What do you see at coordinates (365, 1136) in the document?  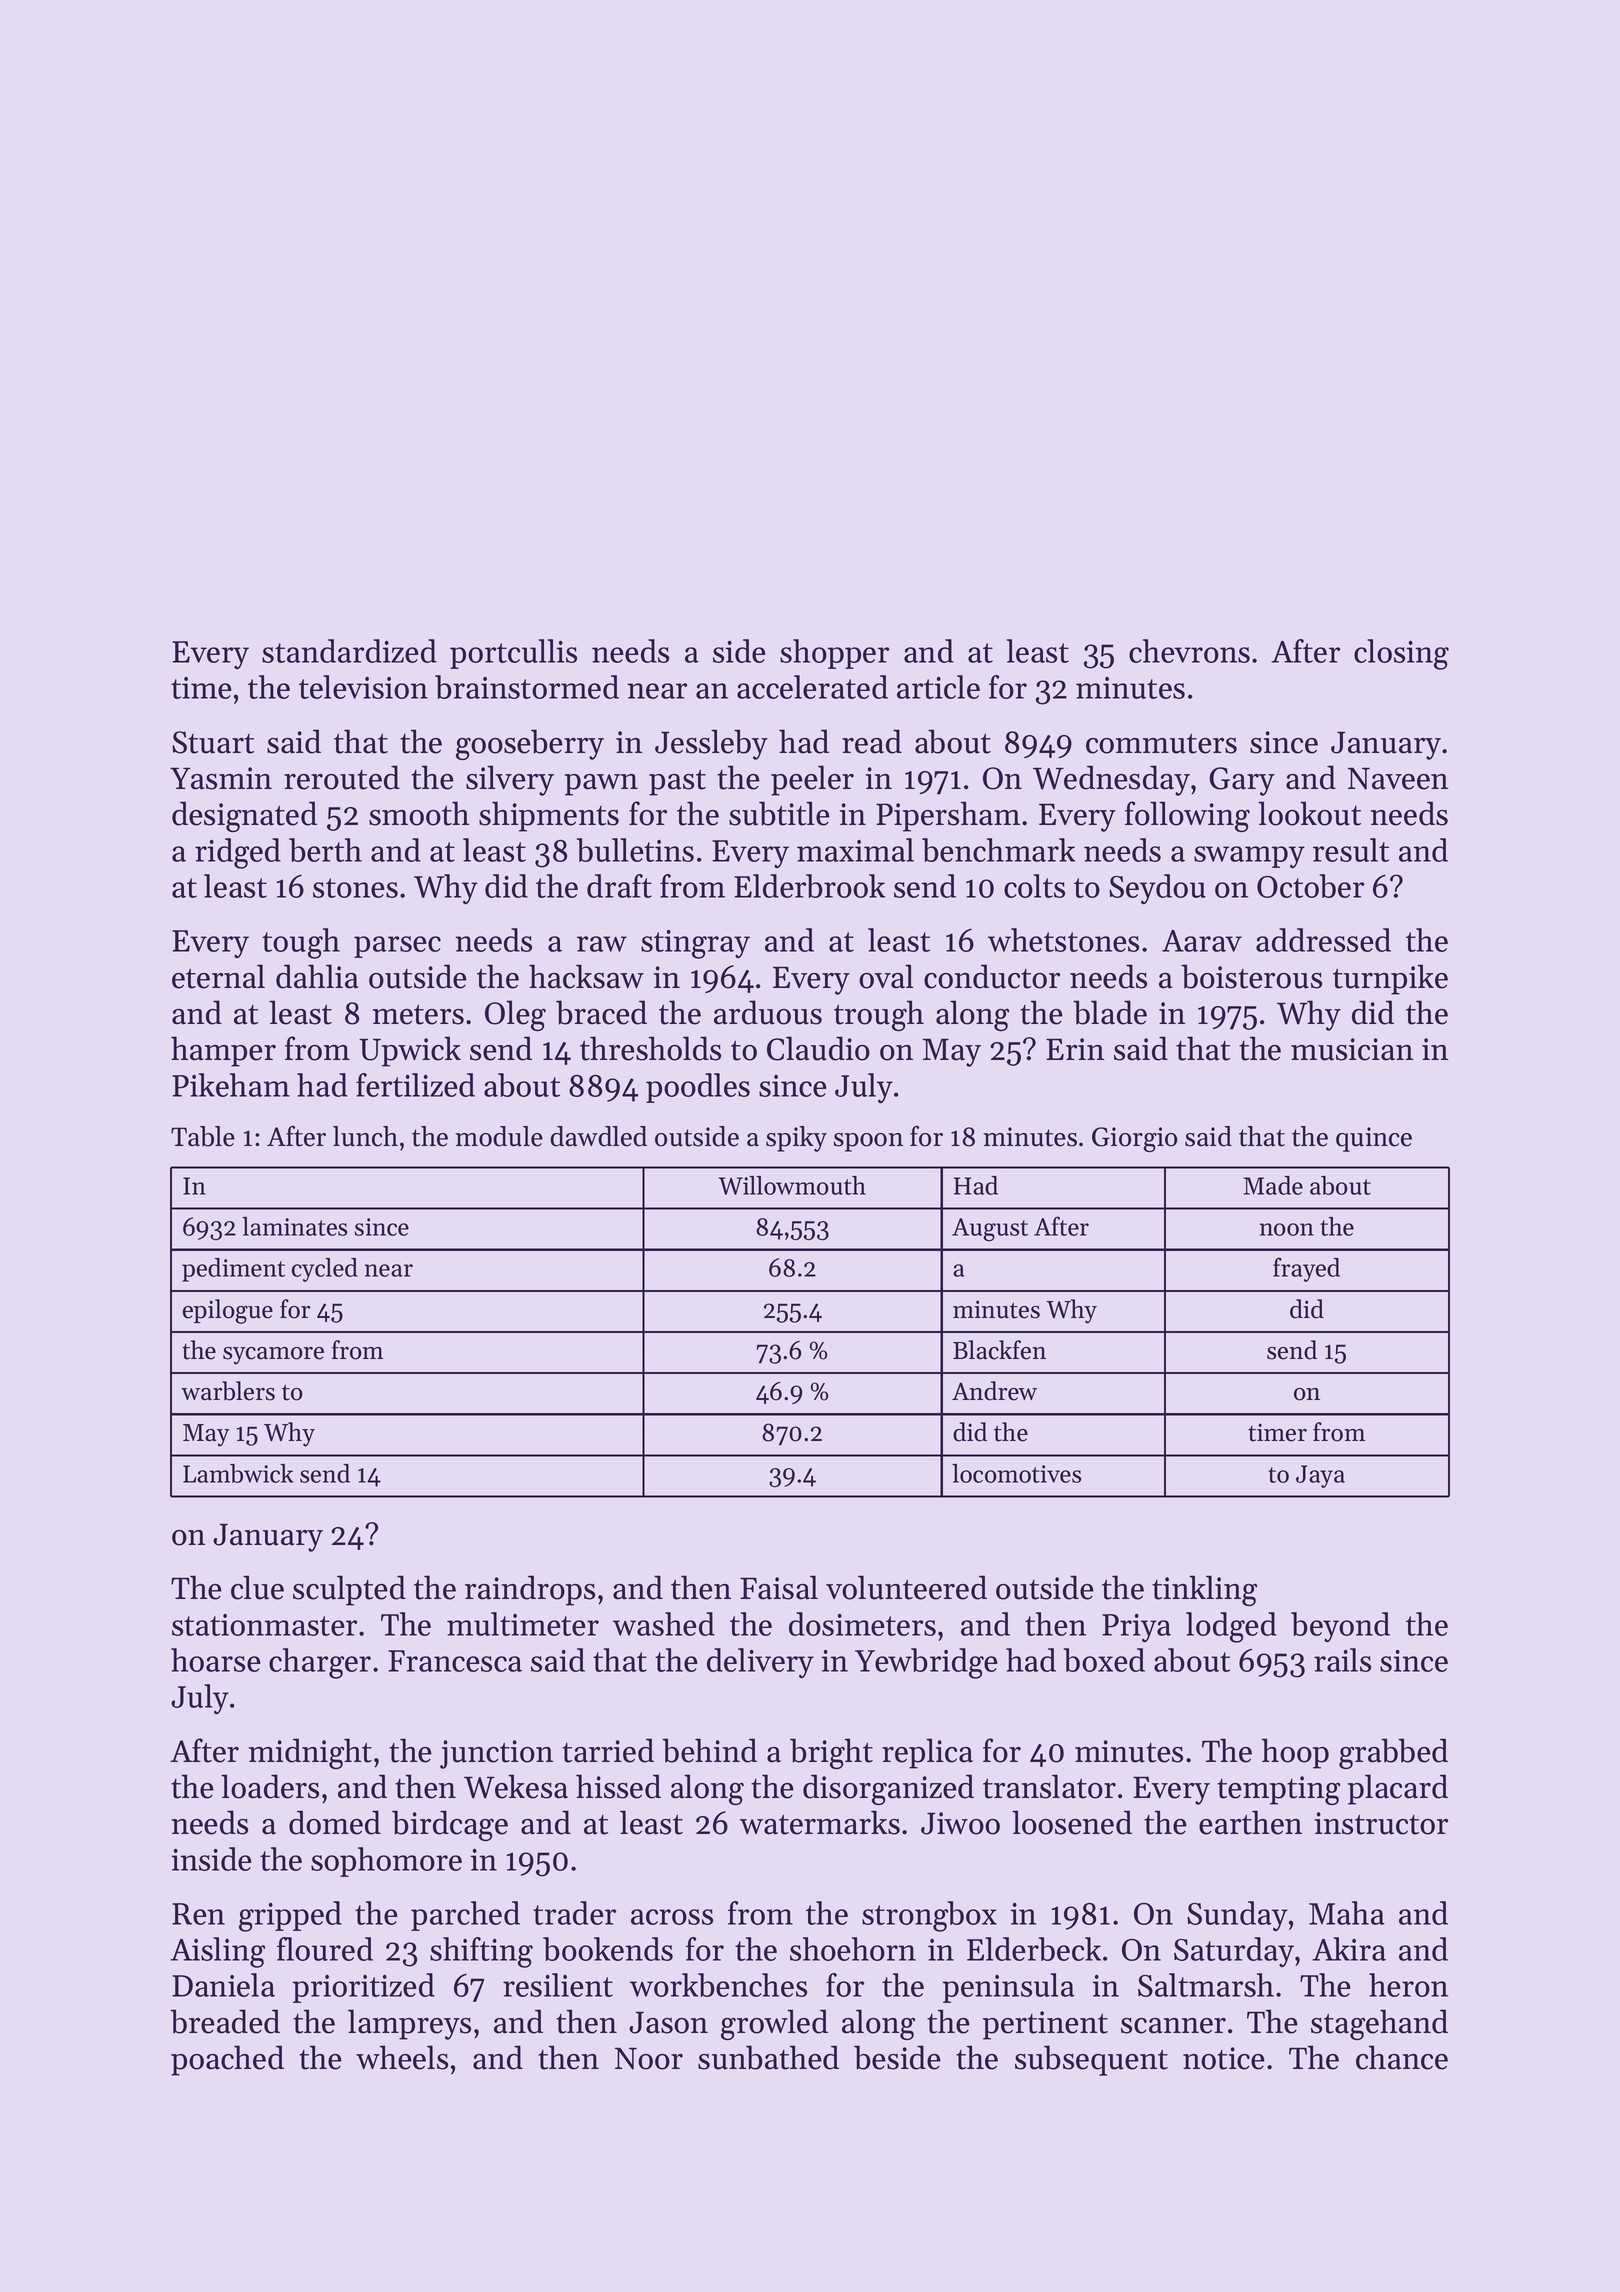 I see `lunch` at bounding box center [365, 1136].
